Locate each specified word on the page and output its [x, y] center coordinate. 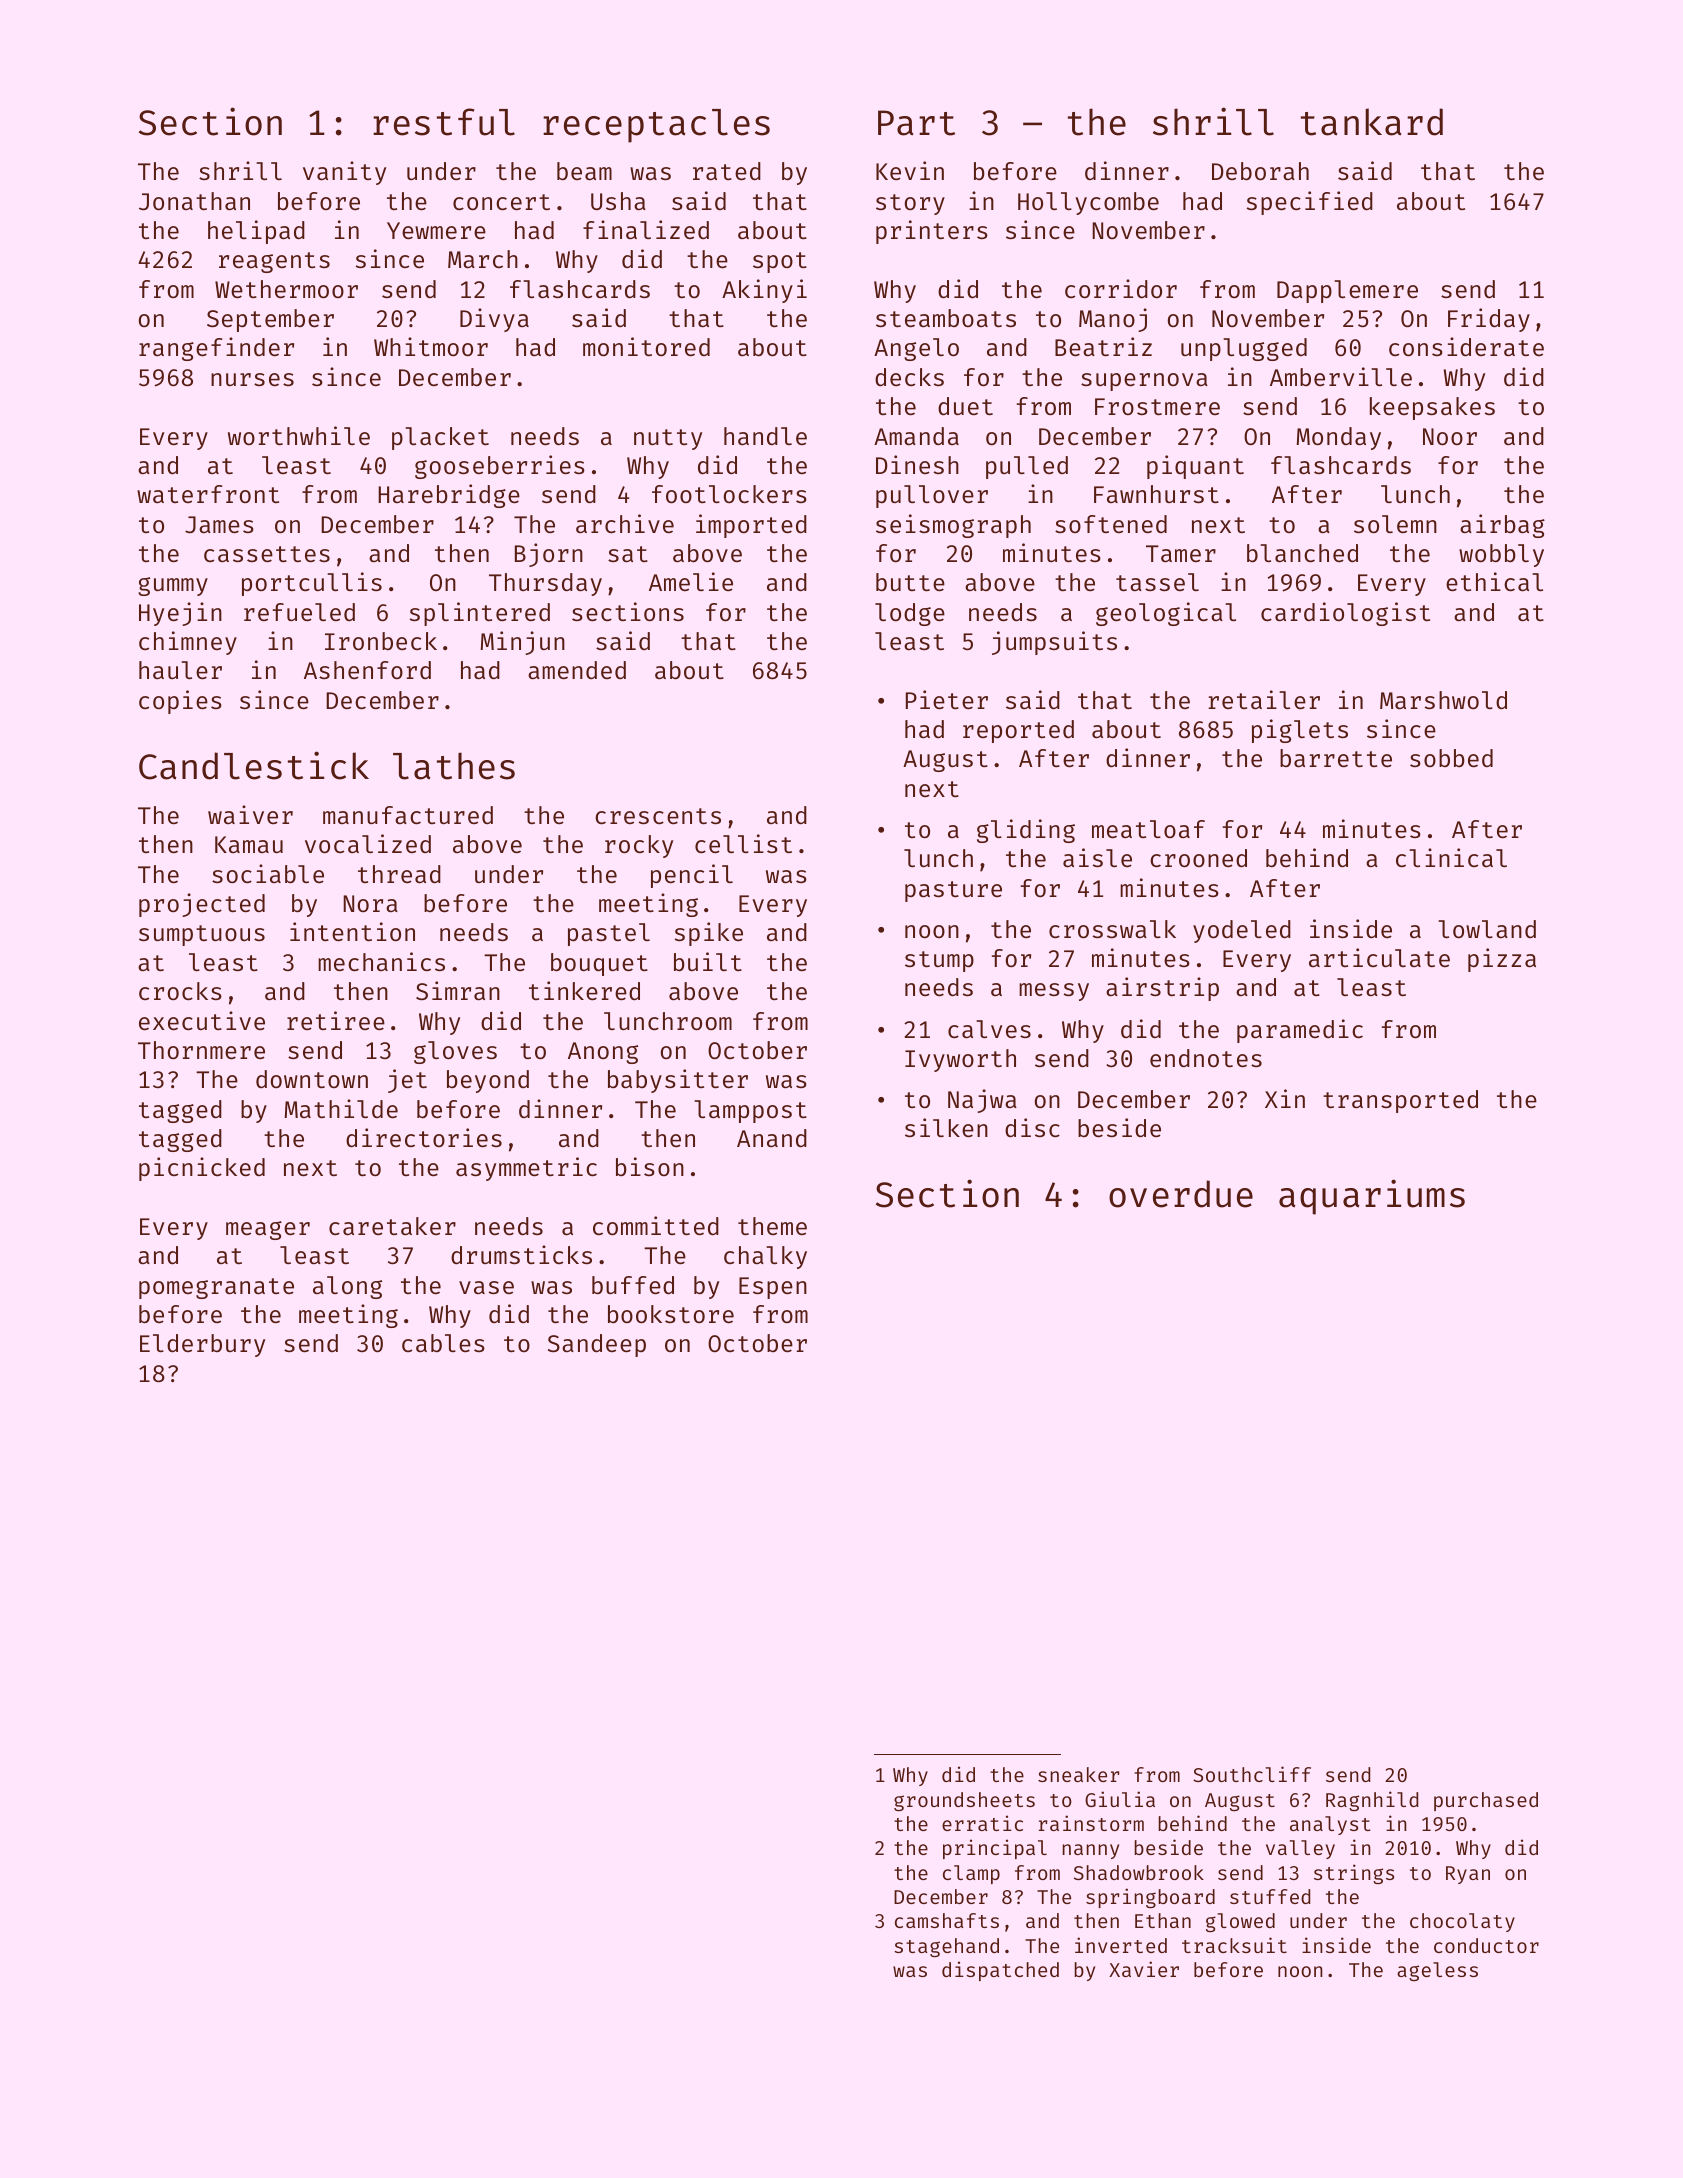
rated [727, 171]
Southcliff [1252, 1774]
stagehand [947, 1947]
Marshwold [1443, 700]
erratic [982, 1823]
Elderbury [202, 1345]
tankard [1372, 122]
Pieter [947, 699]
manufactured [408, 815]
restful [444, 122]
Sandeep [597, 1345]
